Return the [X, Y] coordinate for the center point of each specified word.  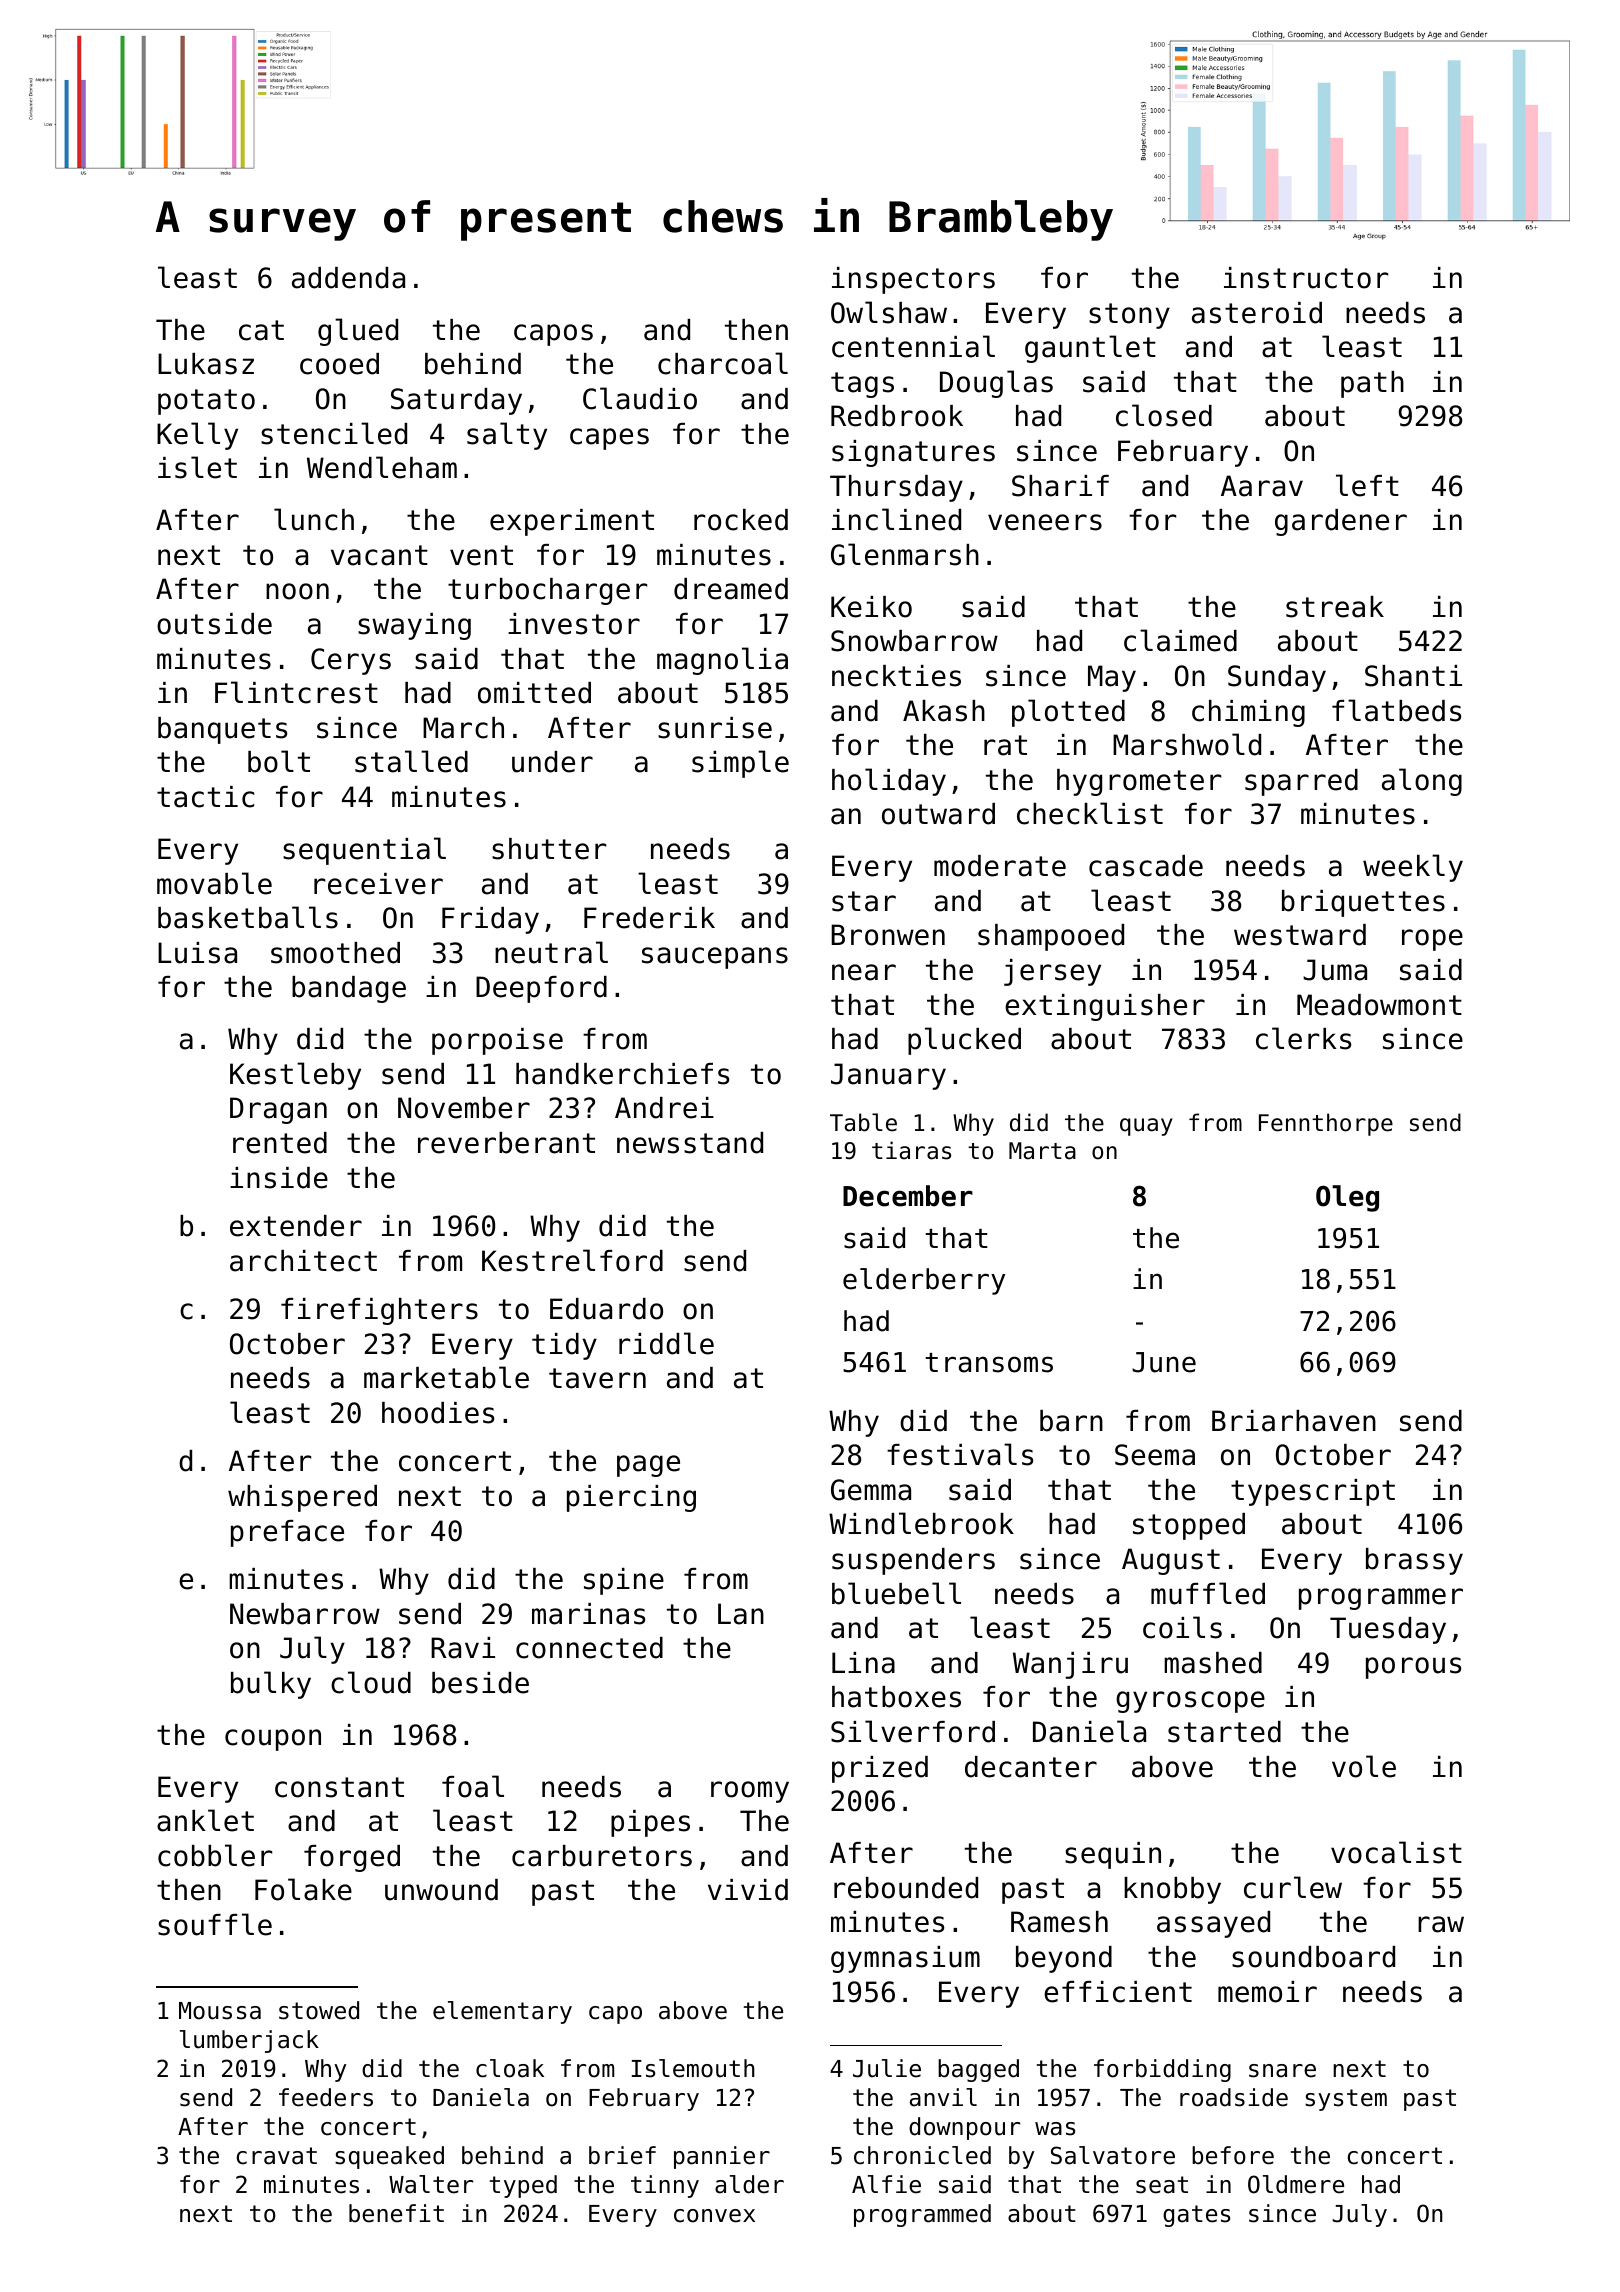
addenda [348, 278]
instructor [1306, 278]
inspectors [913, 280]
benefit [396, 2213]
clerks [1303, 1038]
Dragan [278, 1110]
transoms [989, 1363]
